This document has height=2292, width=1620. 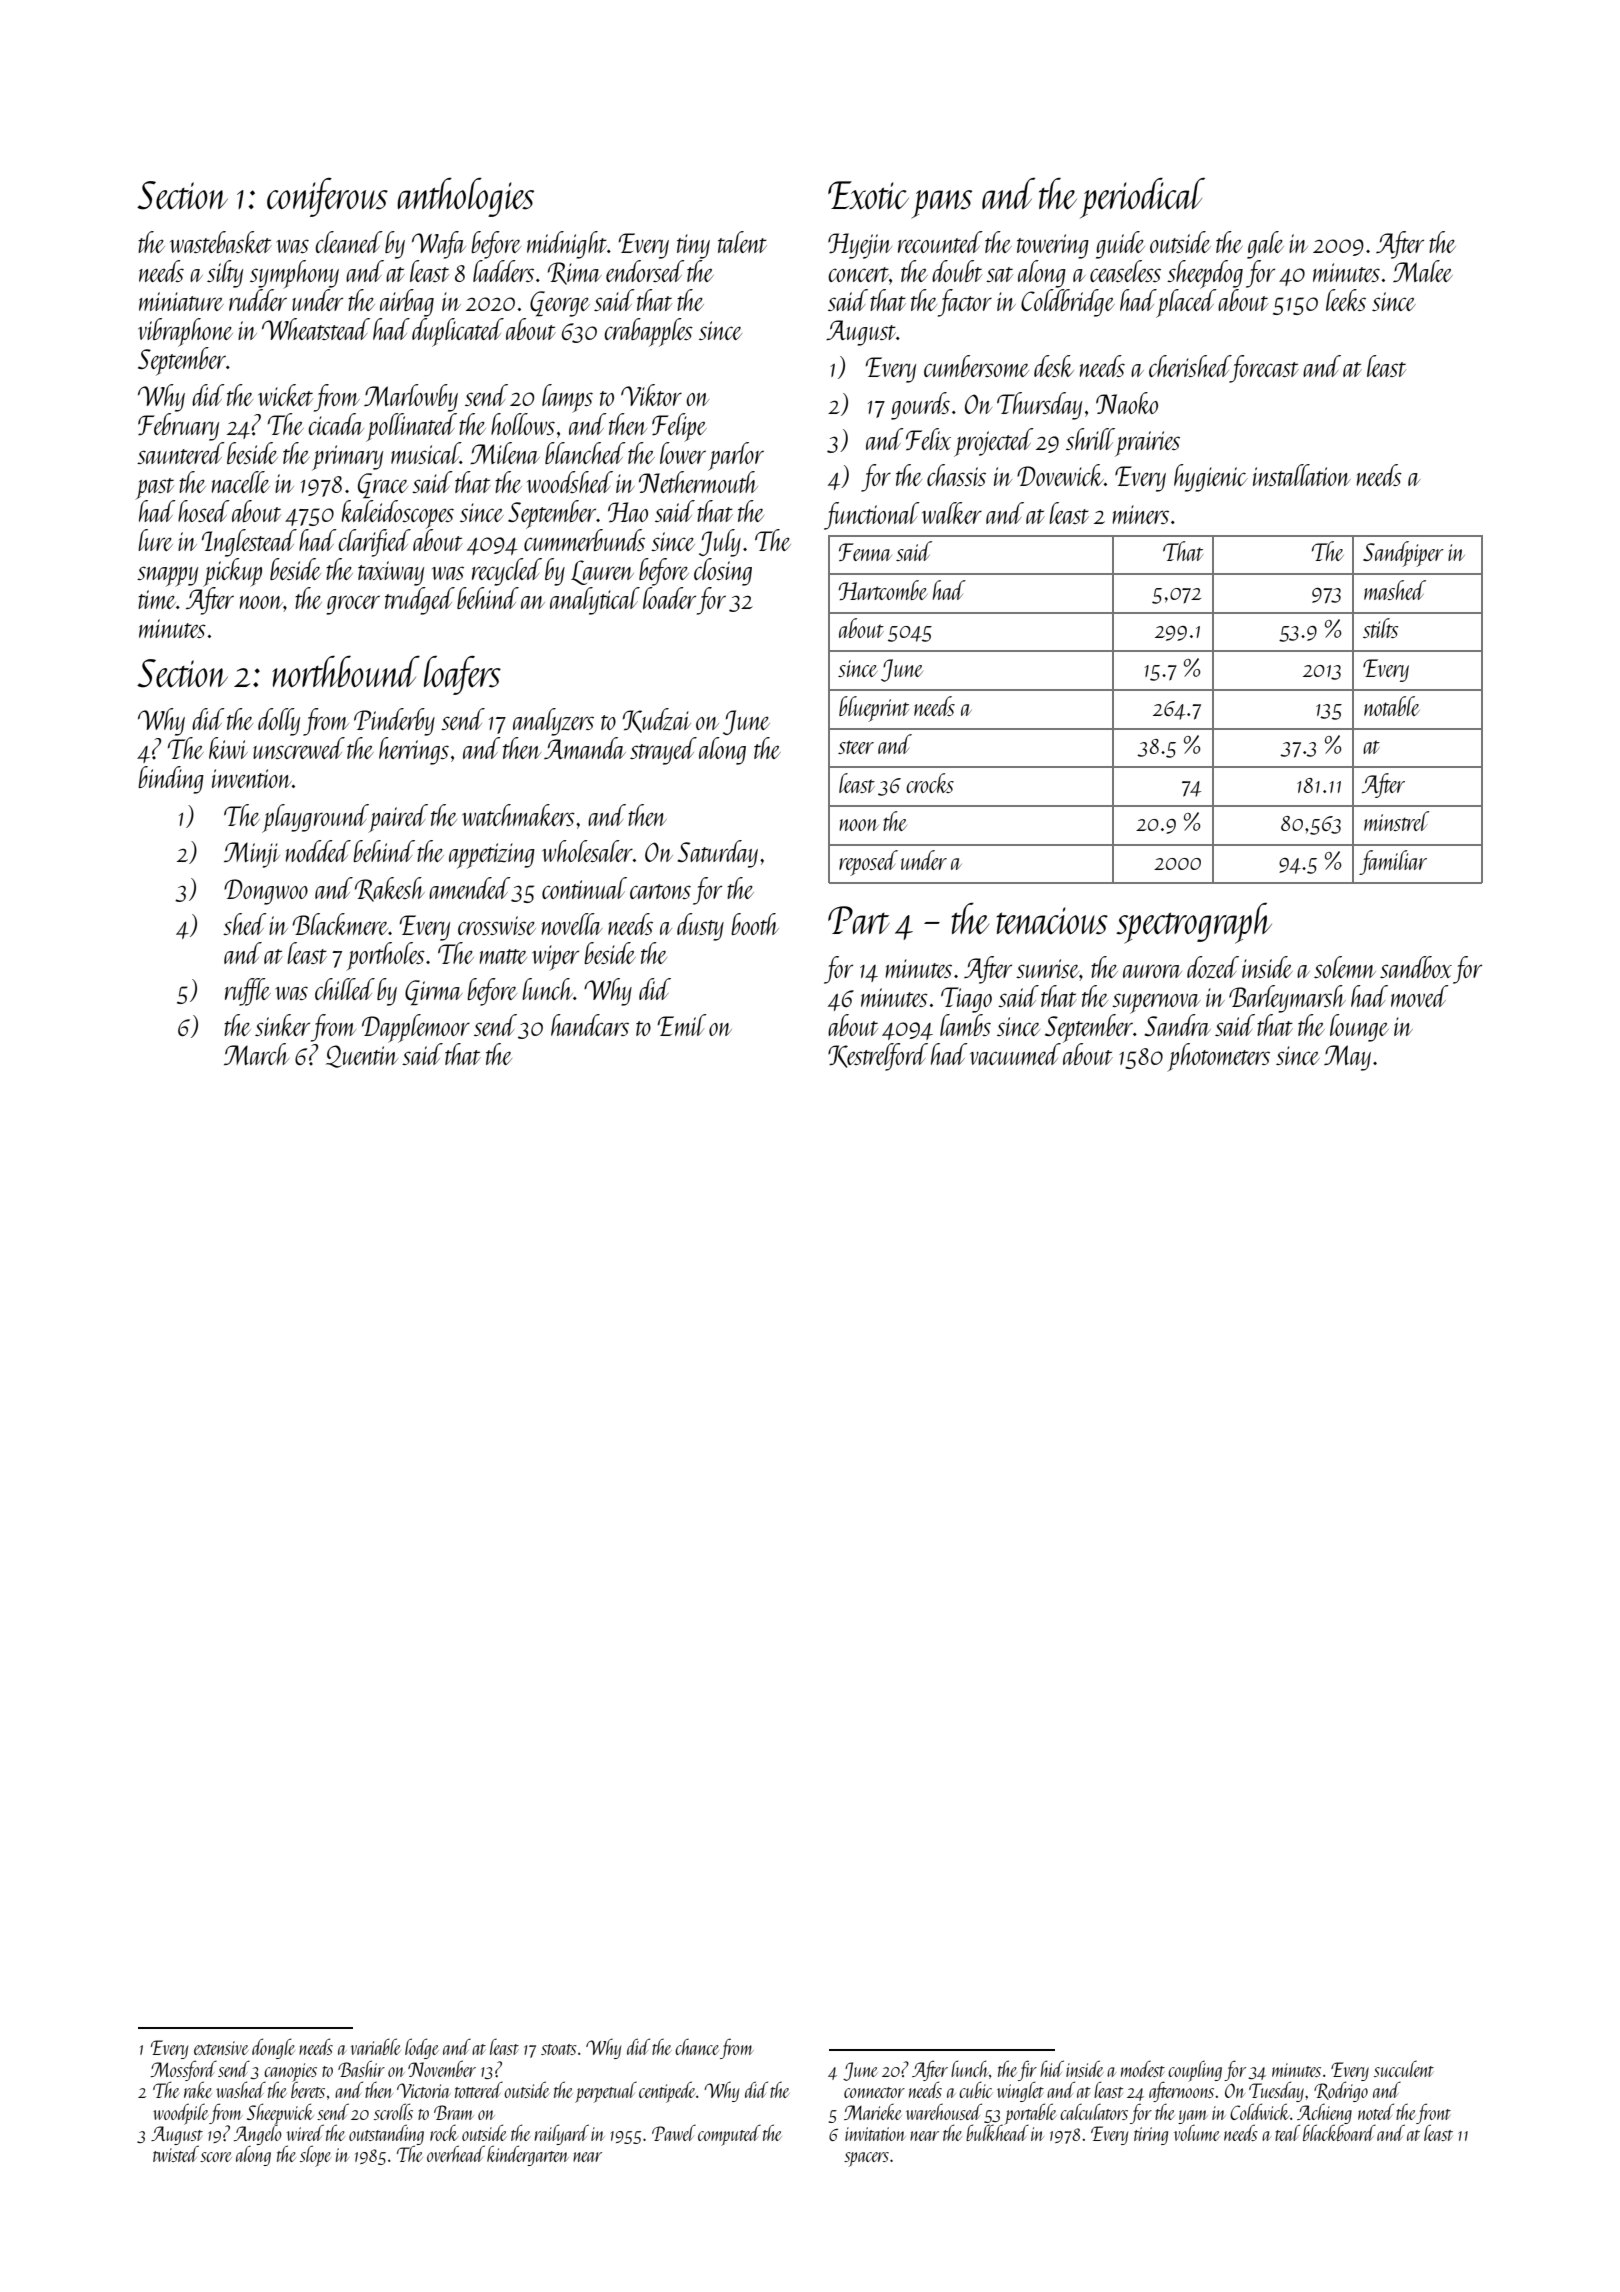 I want to click on installation, so click(x=1302, y=475).
